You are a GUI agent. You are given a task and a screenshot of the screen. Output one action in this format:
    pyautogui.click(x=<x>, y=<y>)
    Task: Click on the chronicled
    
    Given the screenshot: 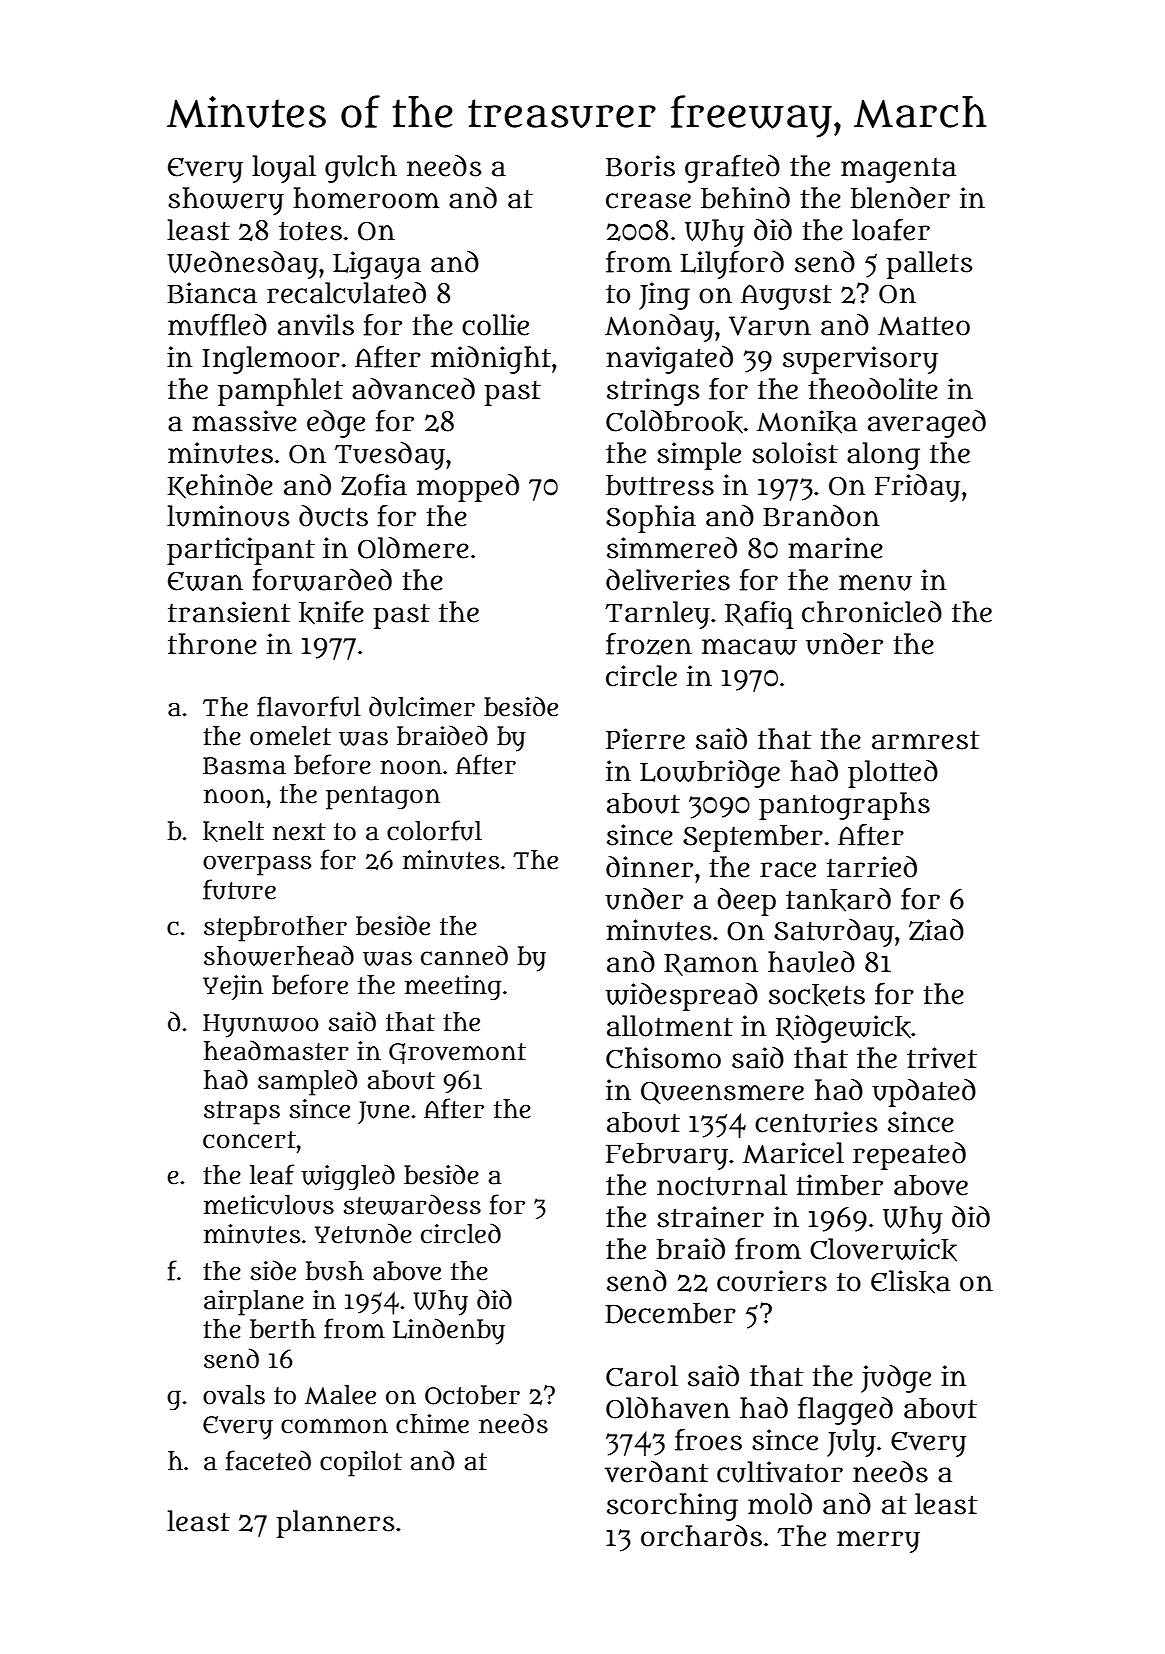 What is the action you would take?
    pyautogui.click(x=872, y=612)
